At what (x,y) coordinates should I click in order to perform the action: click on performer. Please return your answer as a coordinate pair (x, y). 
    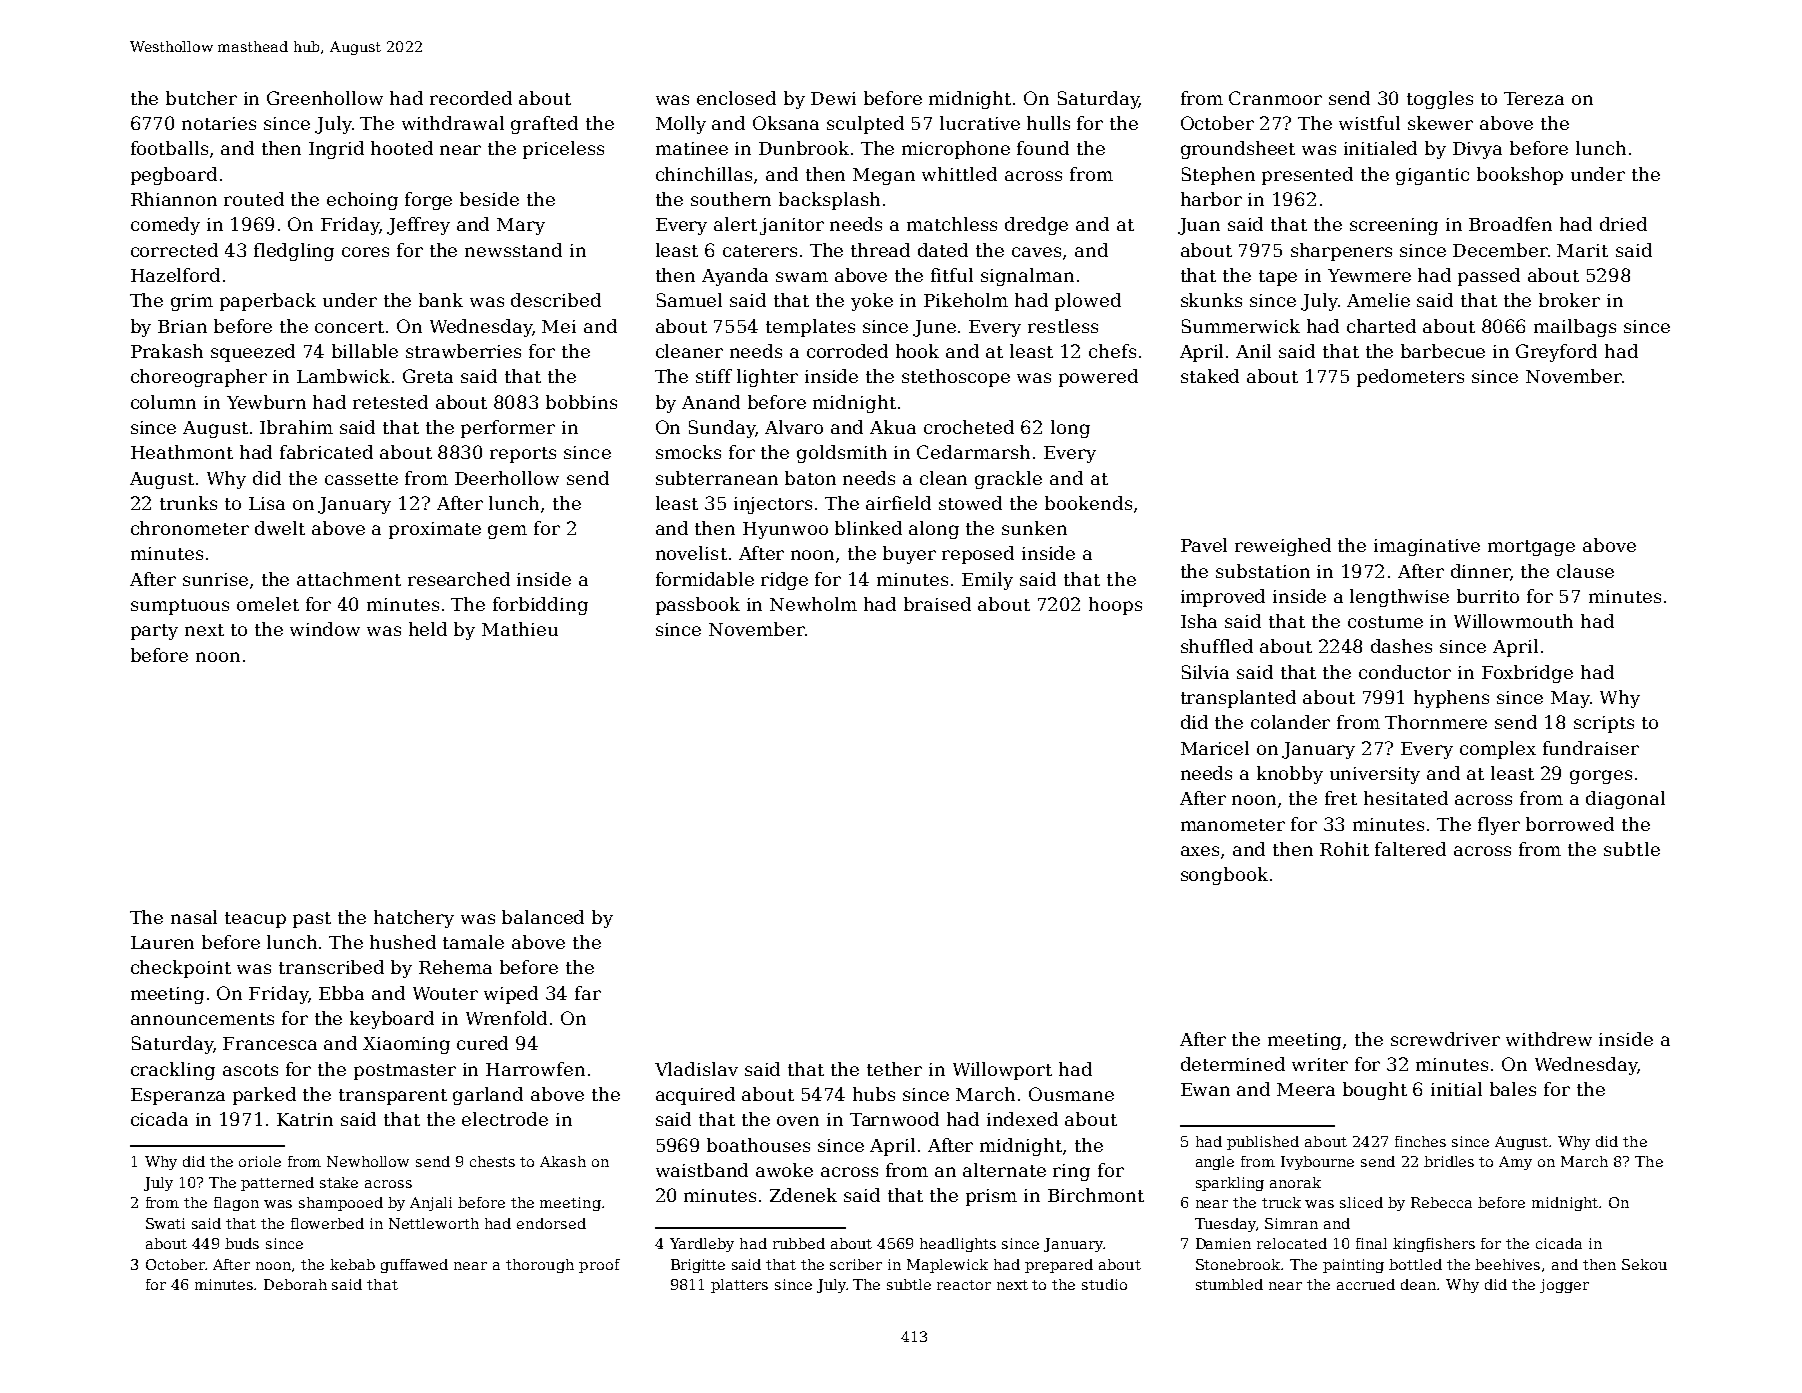
    Looking at the image, I should click on (508, 429).
